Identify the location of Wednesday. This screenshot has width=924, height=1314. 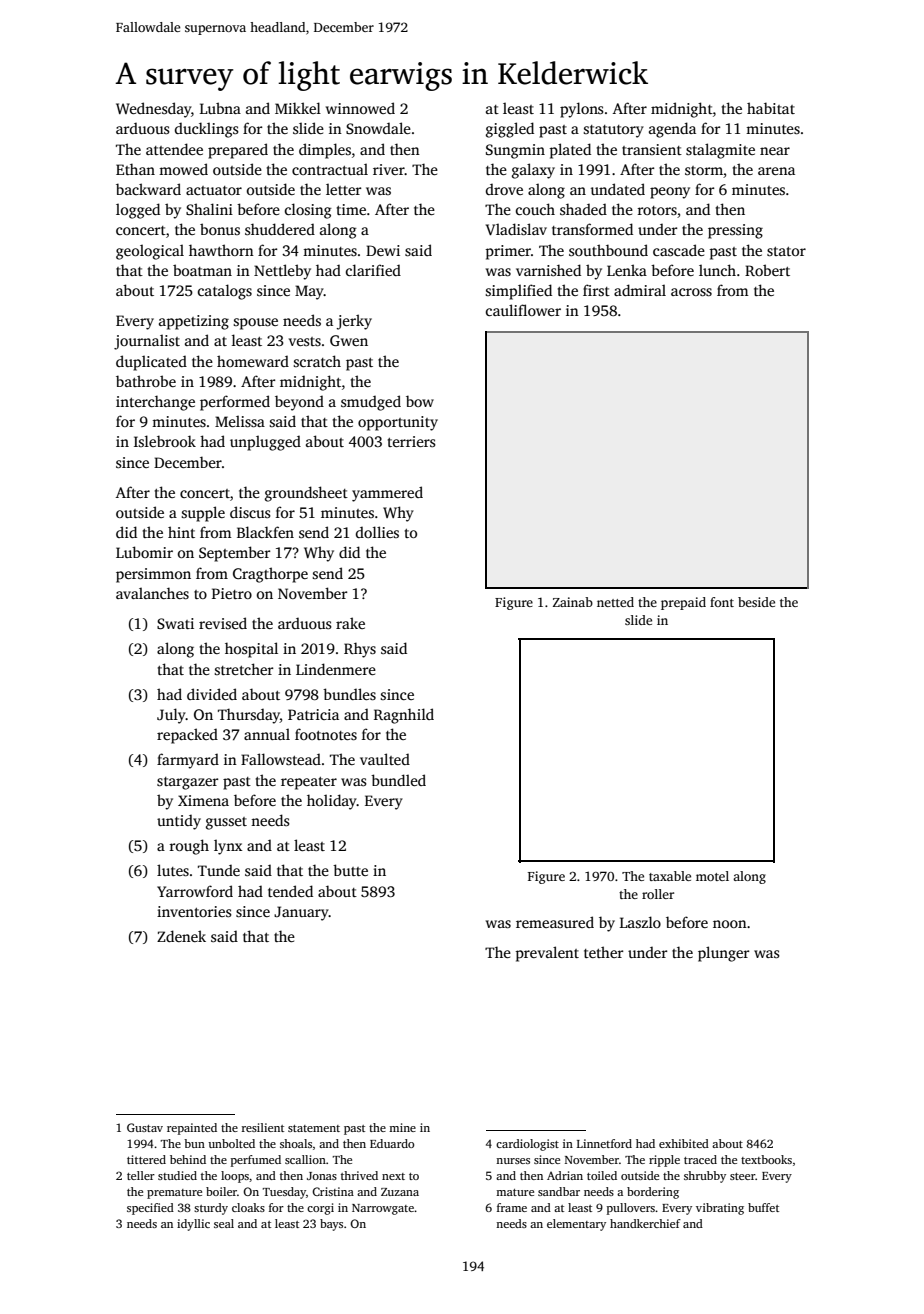
(153, 110).
